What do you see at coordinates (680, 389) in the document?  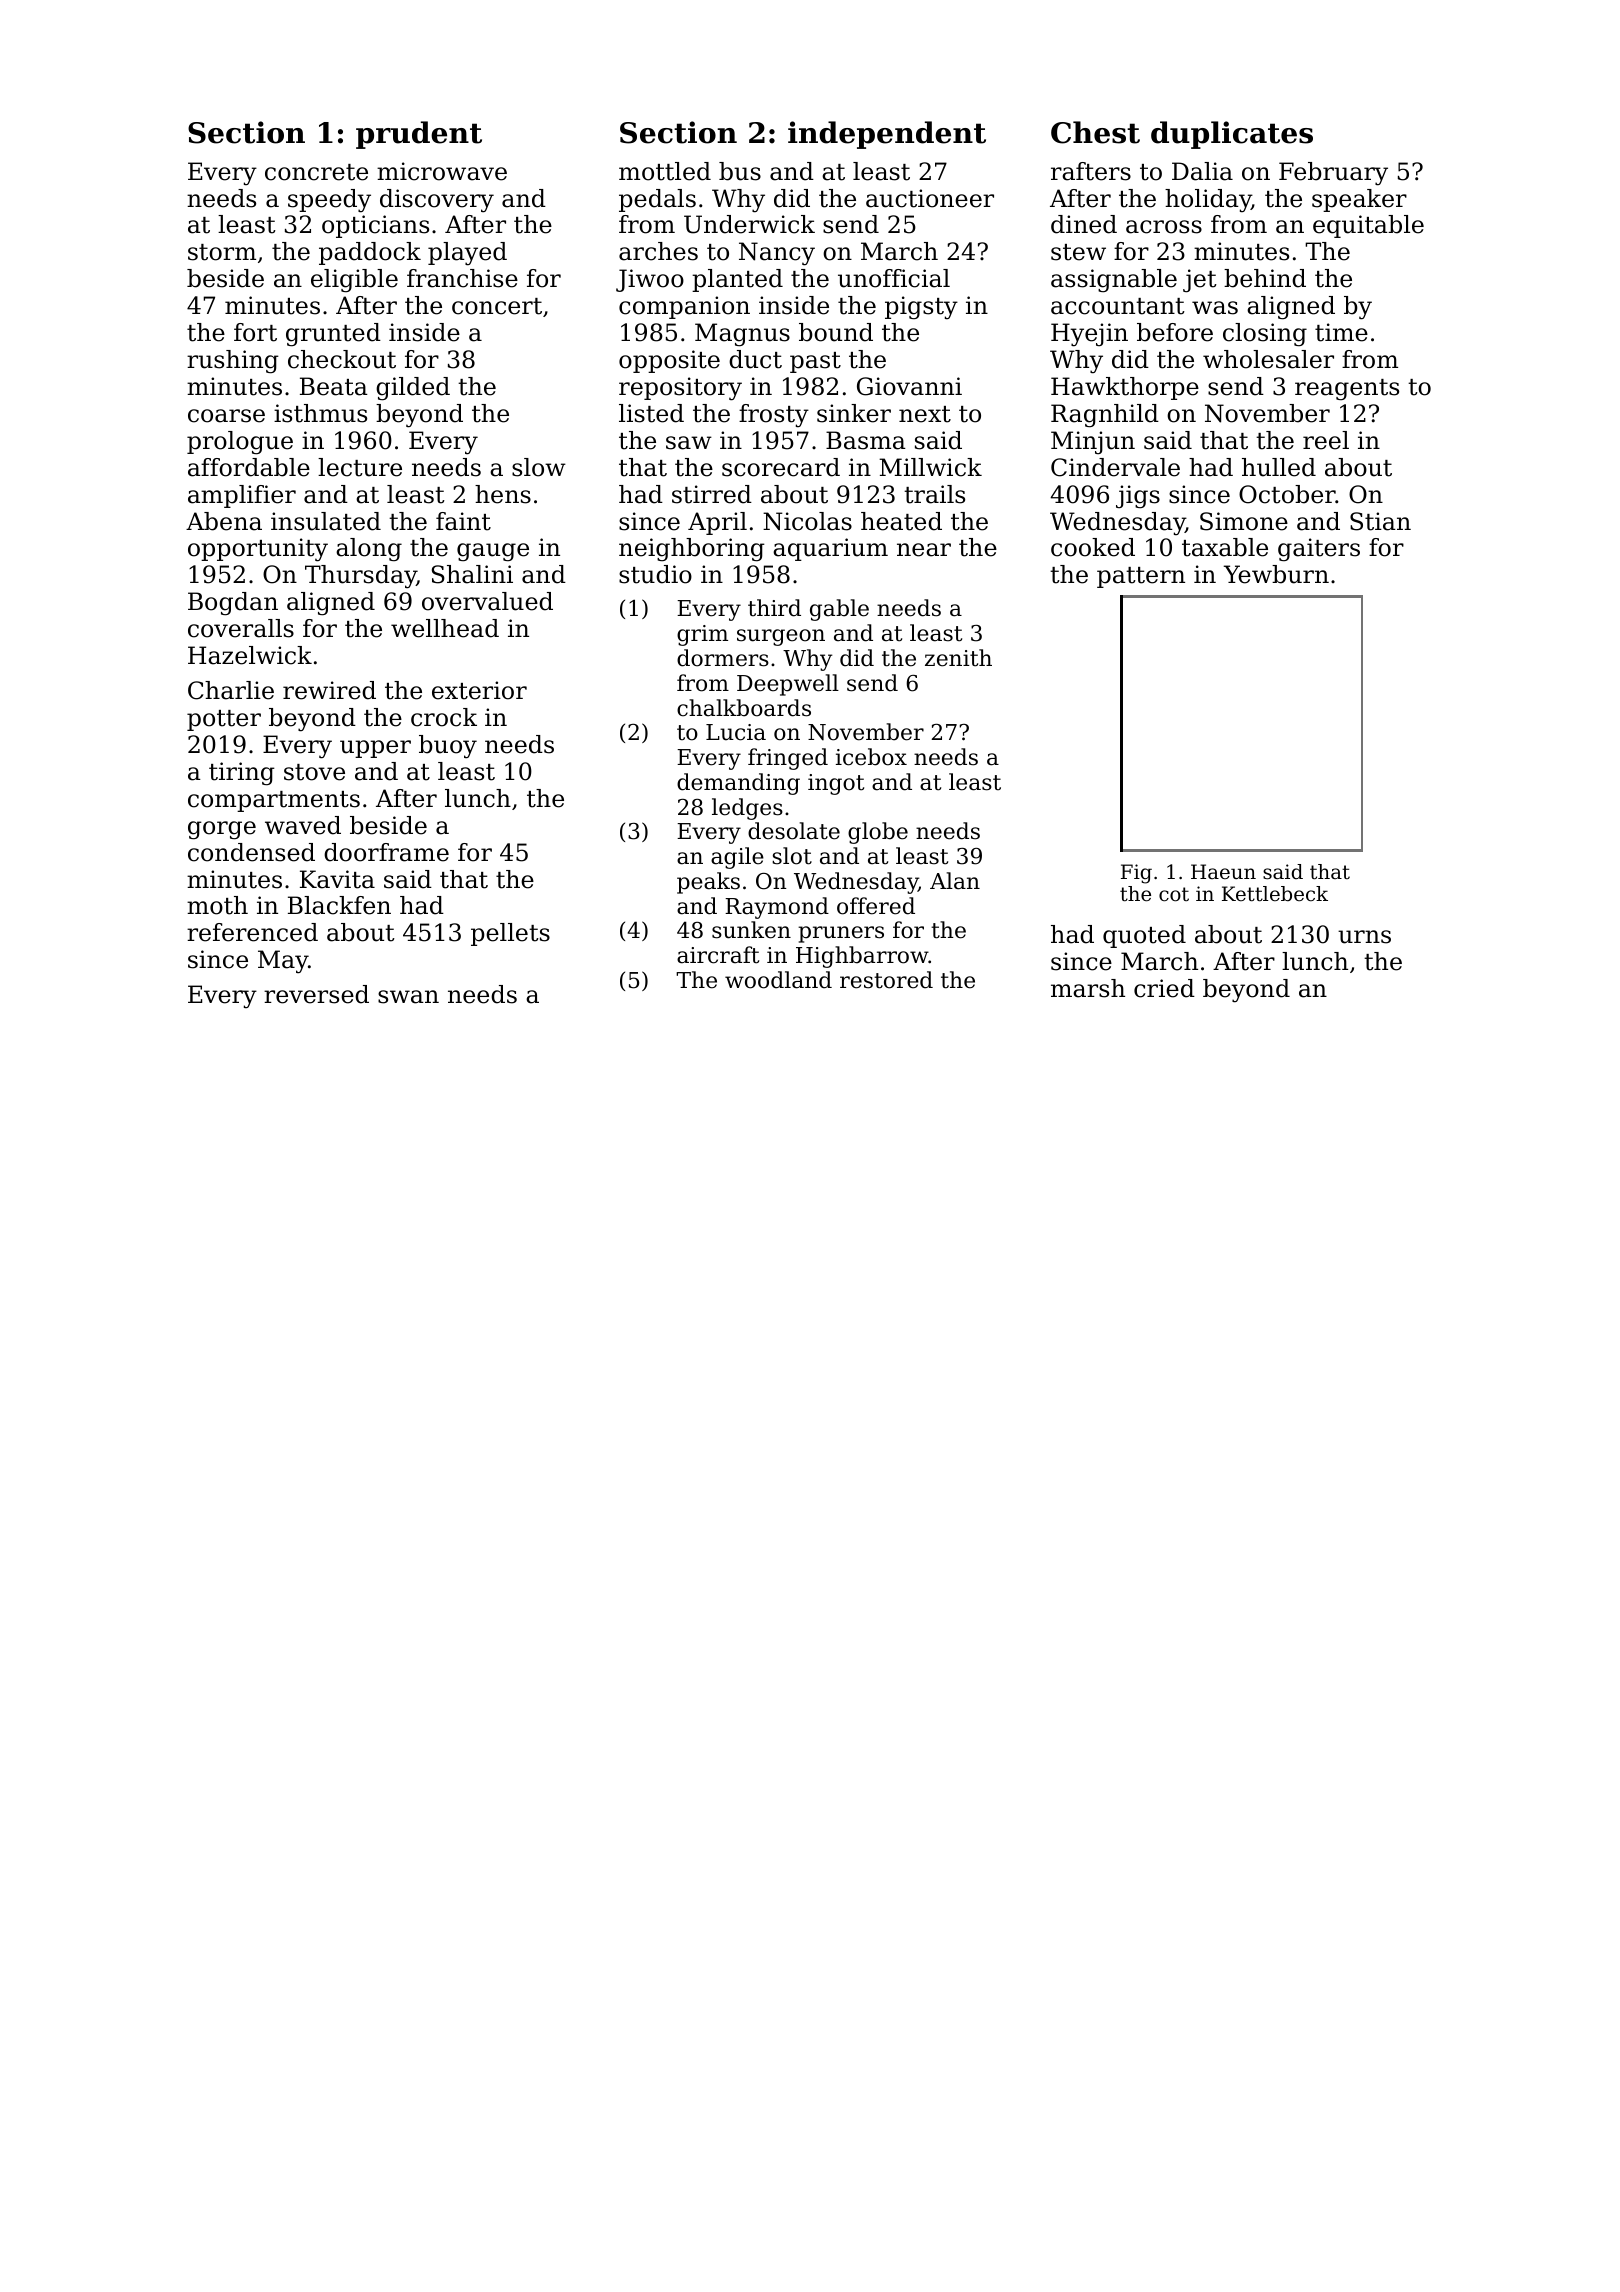 I see `repository` at bounding box center [680, 389].
